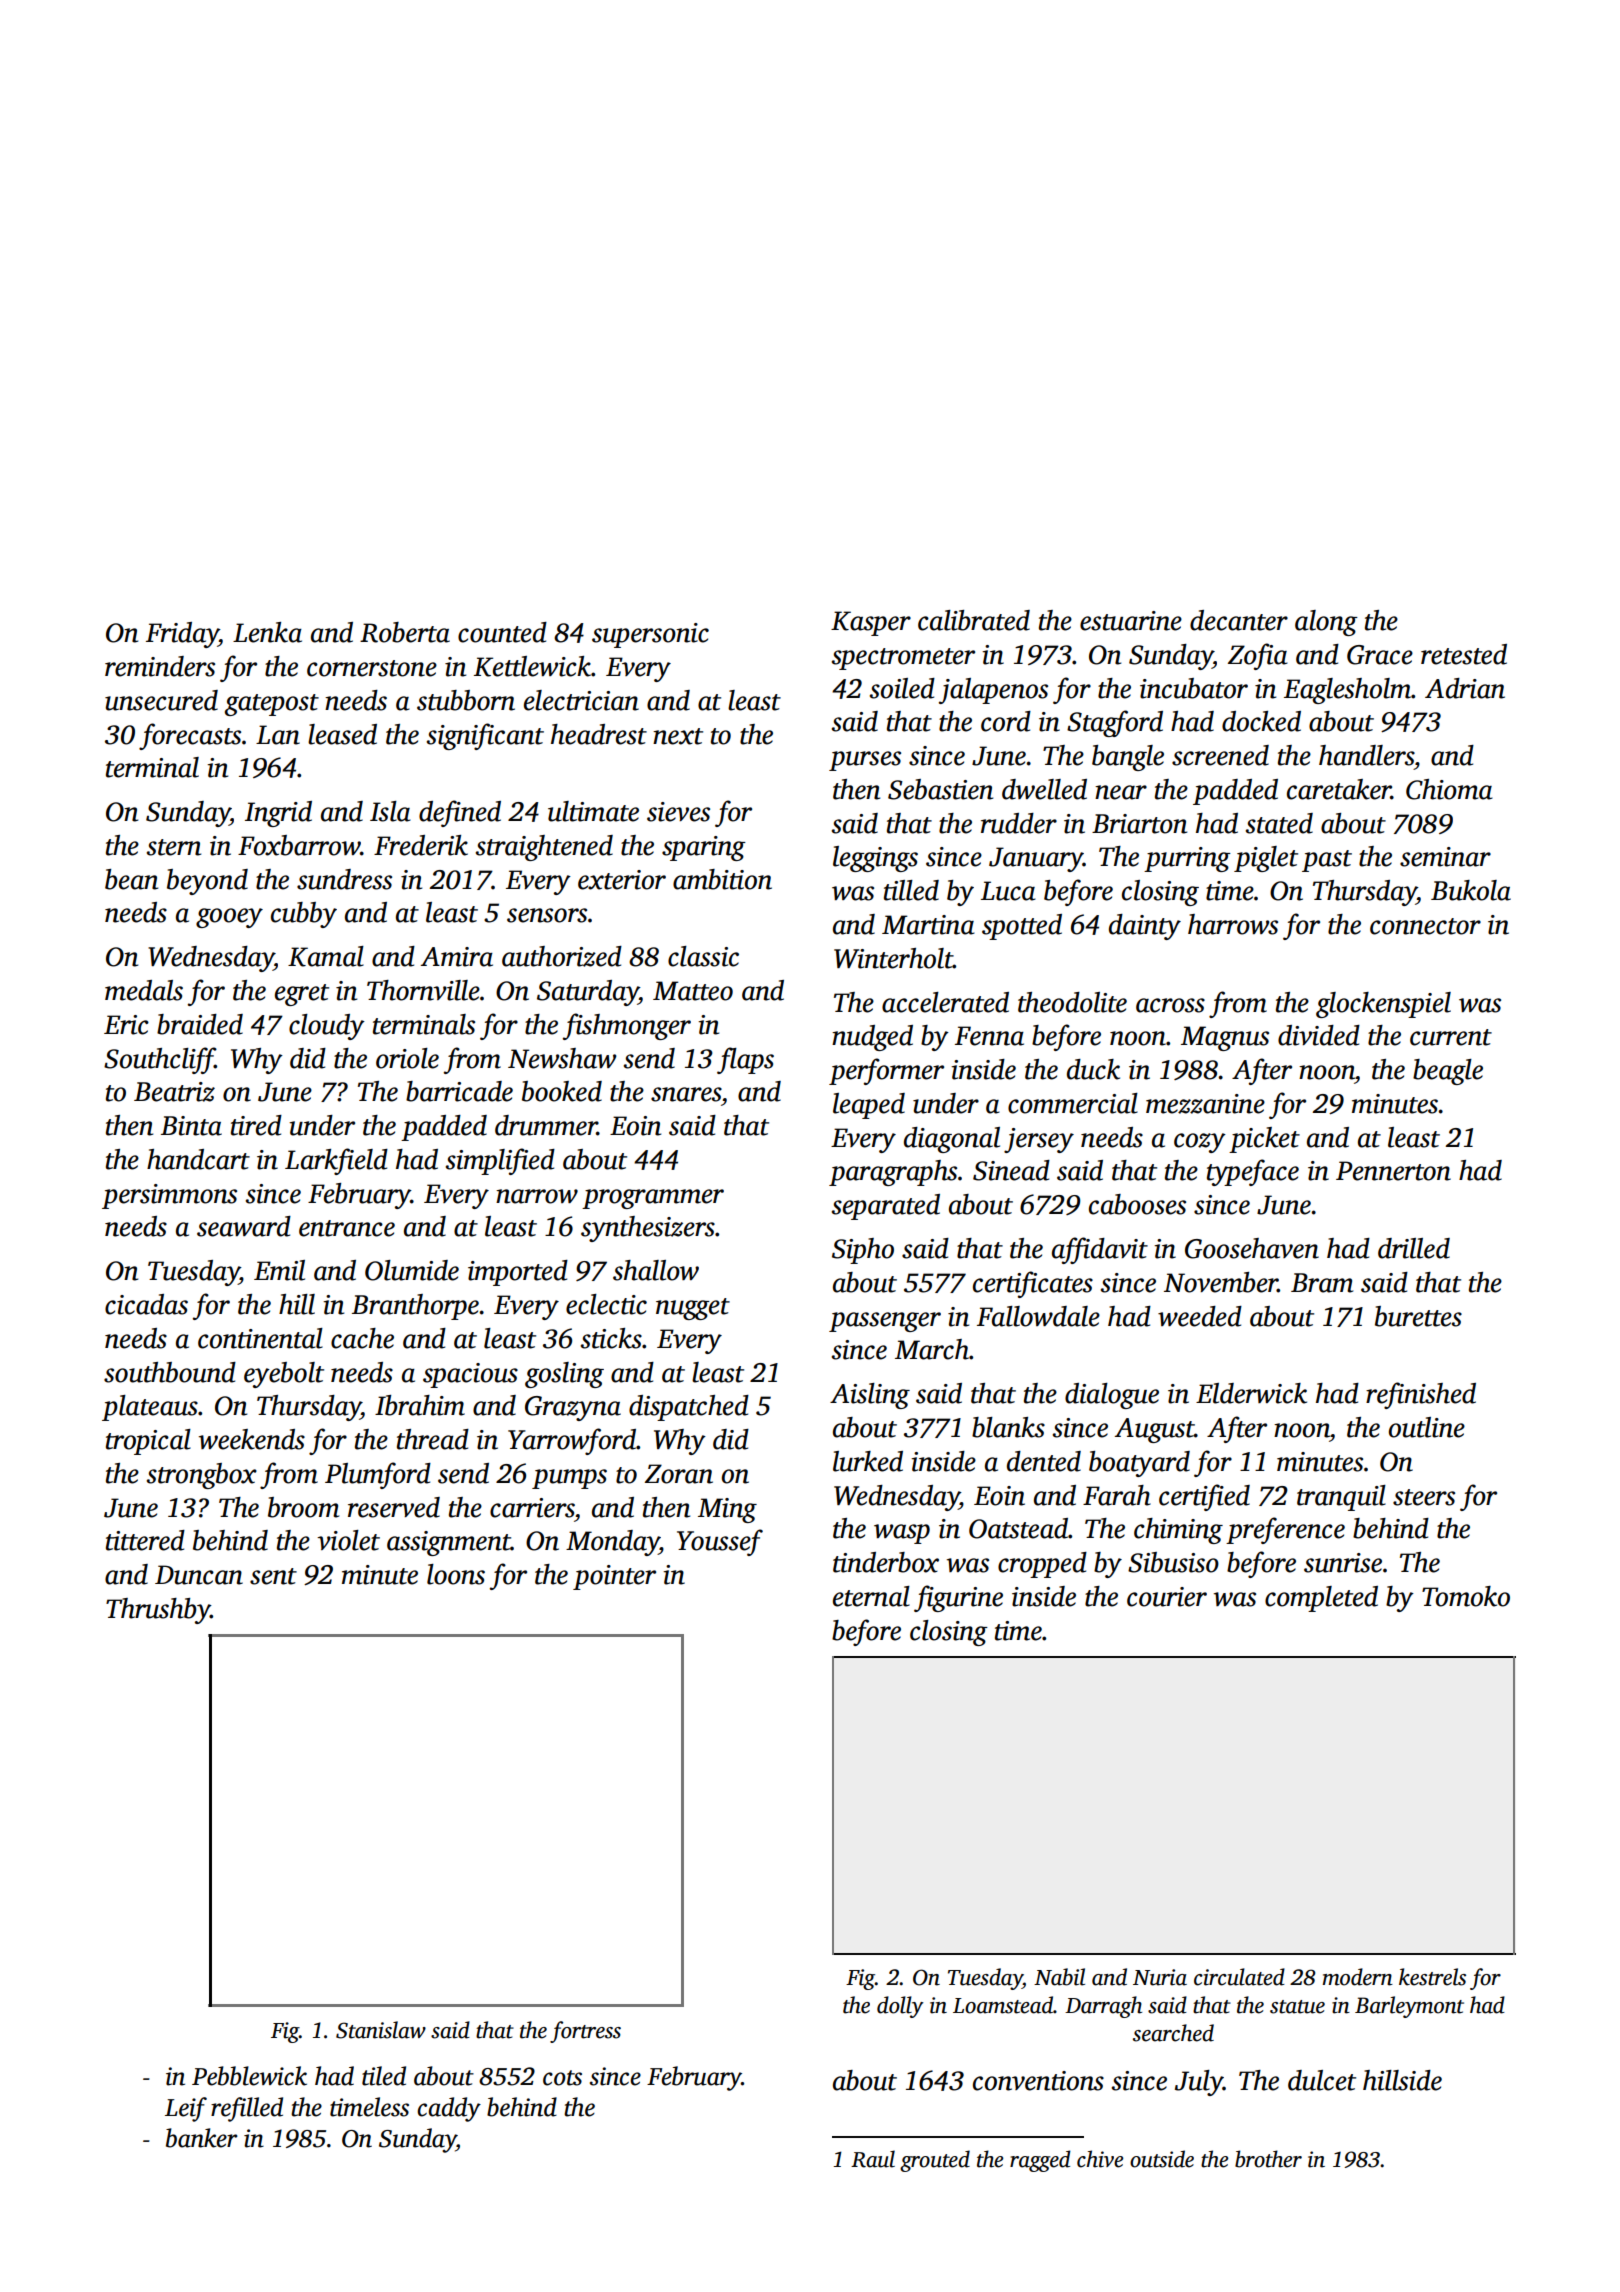 This screenshot has width=1620, height=2292. What do you see at coordinates (327, 1027) in the screenshot?
I see `cloudy` at bounding box center [327, 1027].
